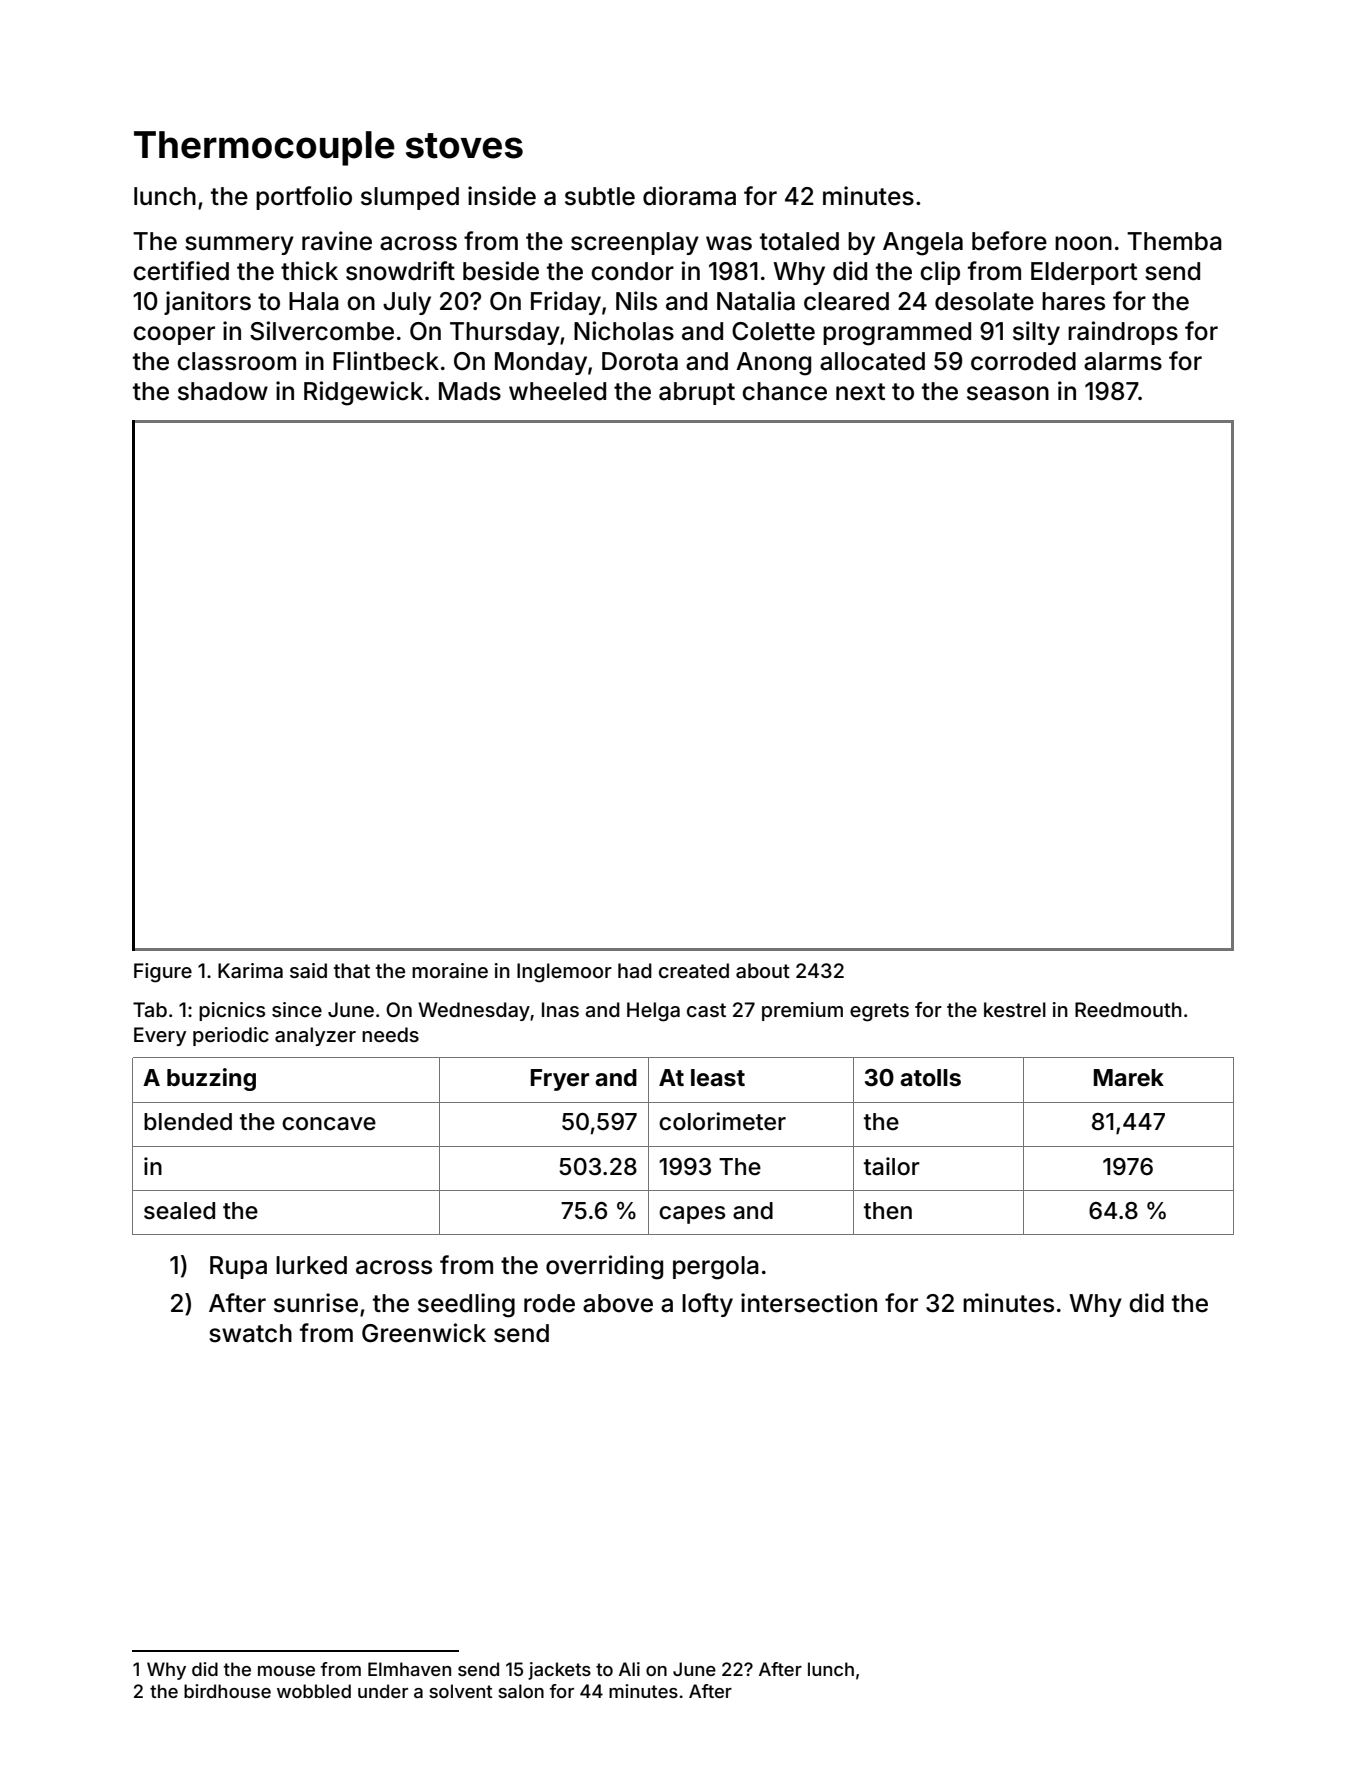 This screenshot has width=1366, height=1768. What do you see at coordinates (264, 148) in the screenshot?
I see `Thermocouple` at bounding box center [264, 148].
